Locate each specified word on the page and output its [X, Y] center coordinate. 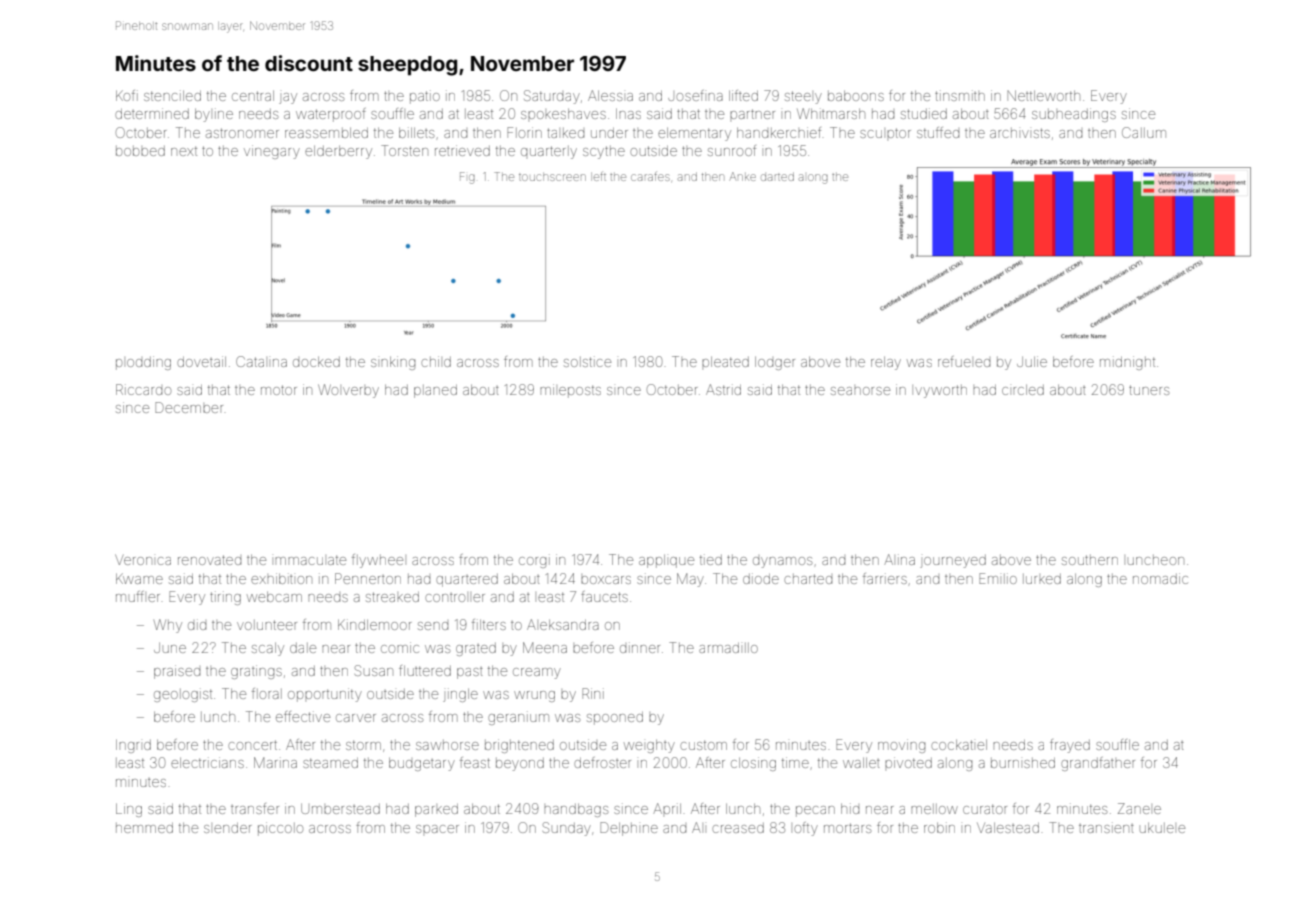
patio [425, 97]
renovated [209, 560]
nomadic [1160, 578]
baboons [856, 96]
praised [177, 672]
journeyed [953, 561]
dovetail [201, 361]
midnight [1127, 363]
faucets [604, 596]
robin [939, 827]
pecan [815, 811]
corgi [534, 561]
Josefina [695, 95]
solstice [587, 361]
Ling [129, 810]
